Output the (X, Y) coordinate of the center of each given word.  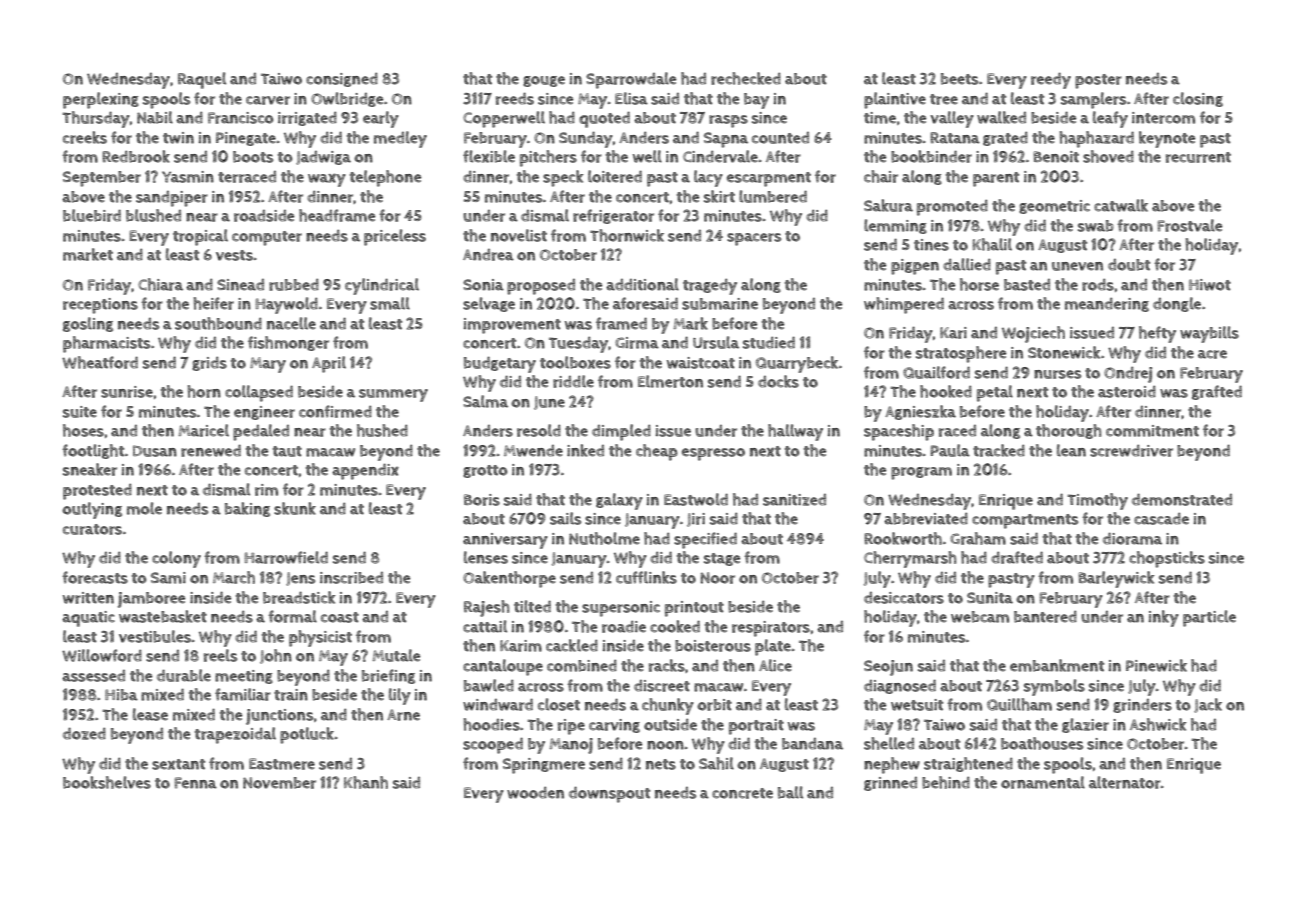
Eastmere (282, 764)
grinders (1142, 706)
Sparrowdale (631, 80)
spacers (754, 239)
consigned (342, 80)
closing (1198, 99)
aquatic (88, 619)
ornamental (1043, 782)
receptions (100, 306)
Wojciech (1033, 334)
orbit (714, 705)
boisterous (713, 646)
